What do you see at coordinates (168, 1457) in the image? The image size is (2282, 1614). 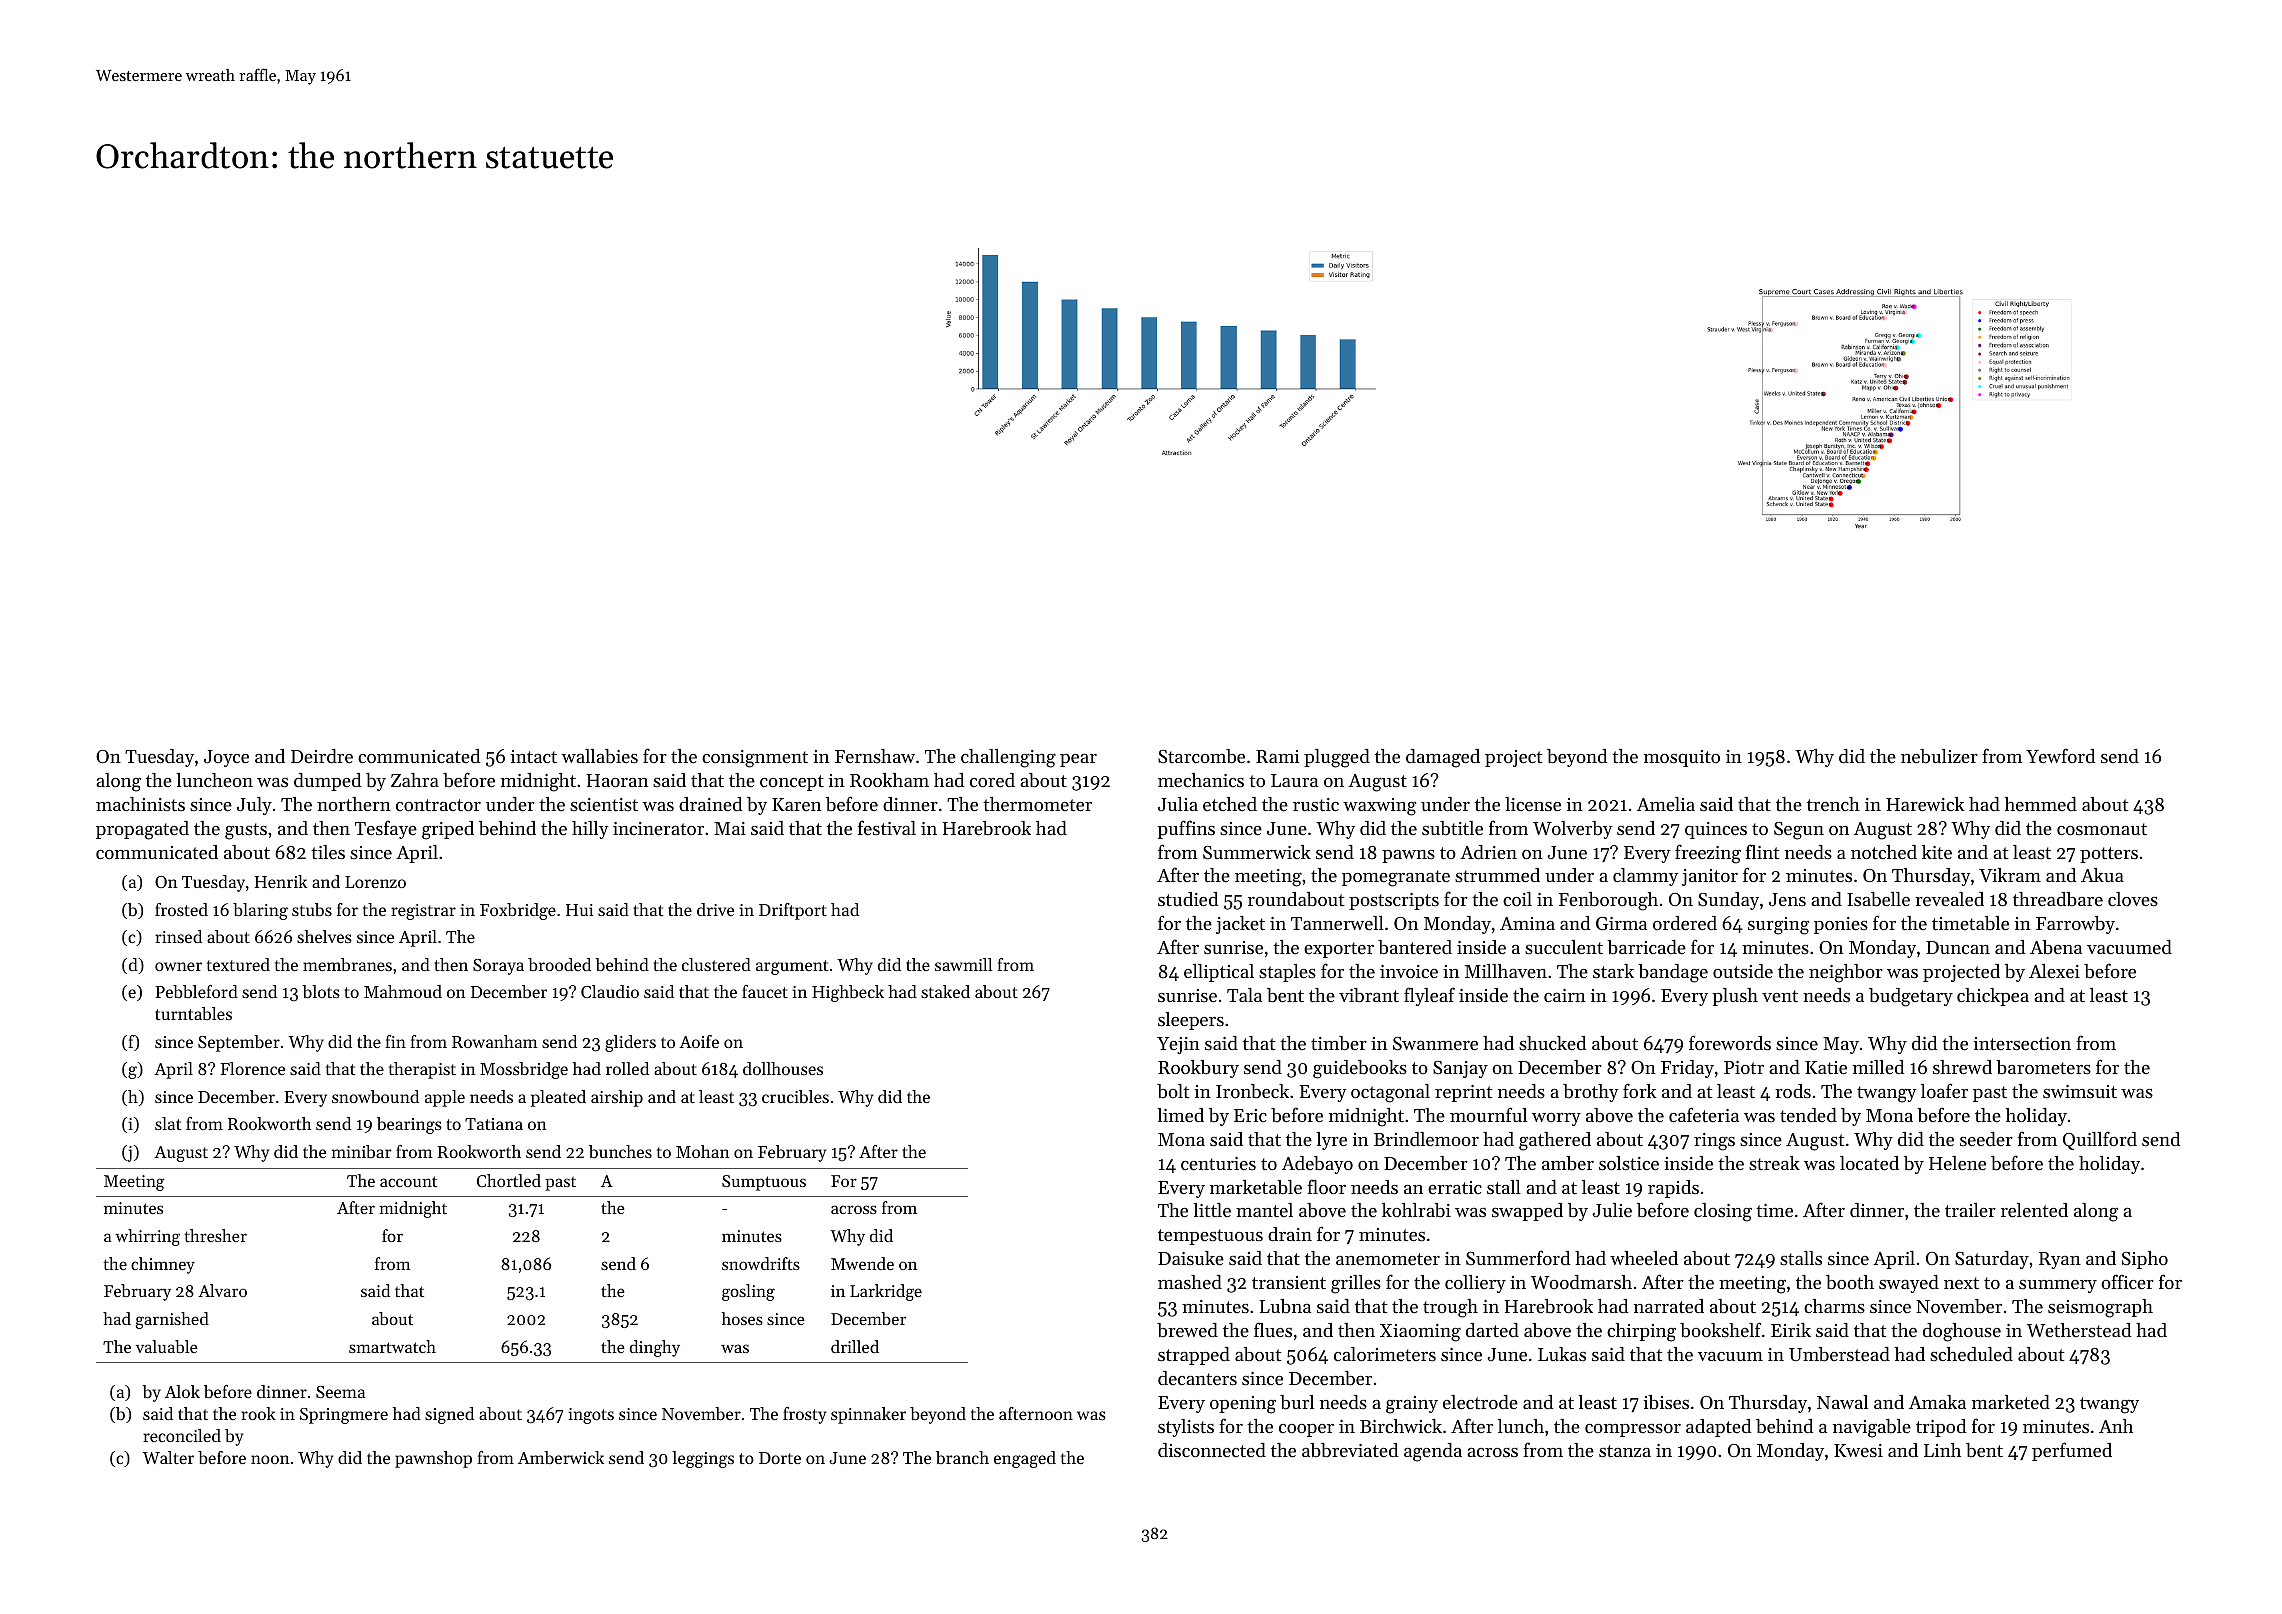 I see `Walter` at bounding box center [168, 1457].
